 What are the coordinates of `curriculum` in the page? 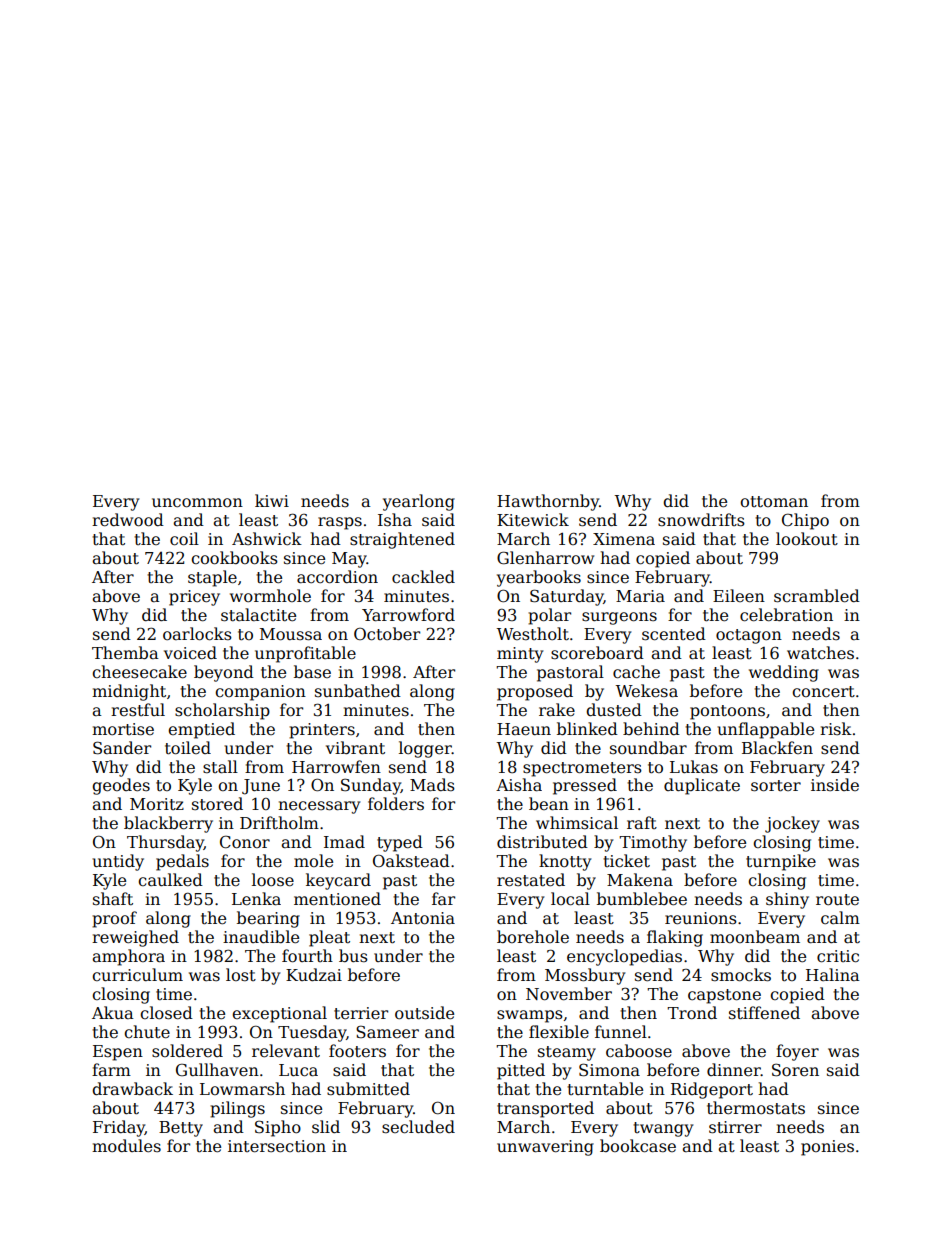 It's located at (137, 974).
